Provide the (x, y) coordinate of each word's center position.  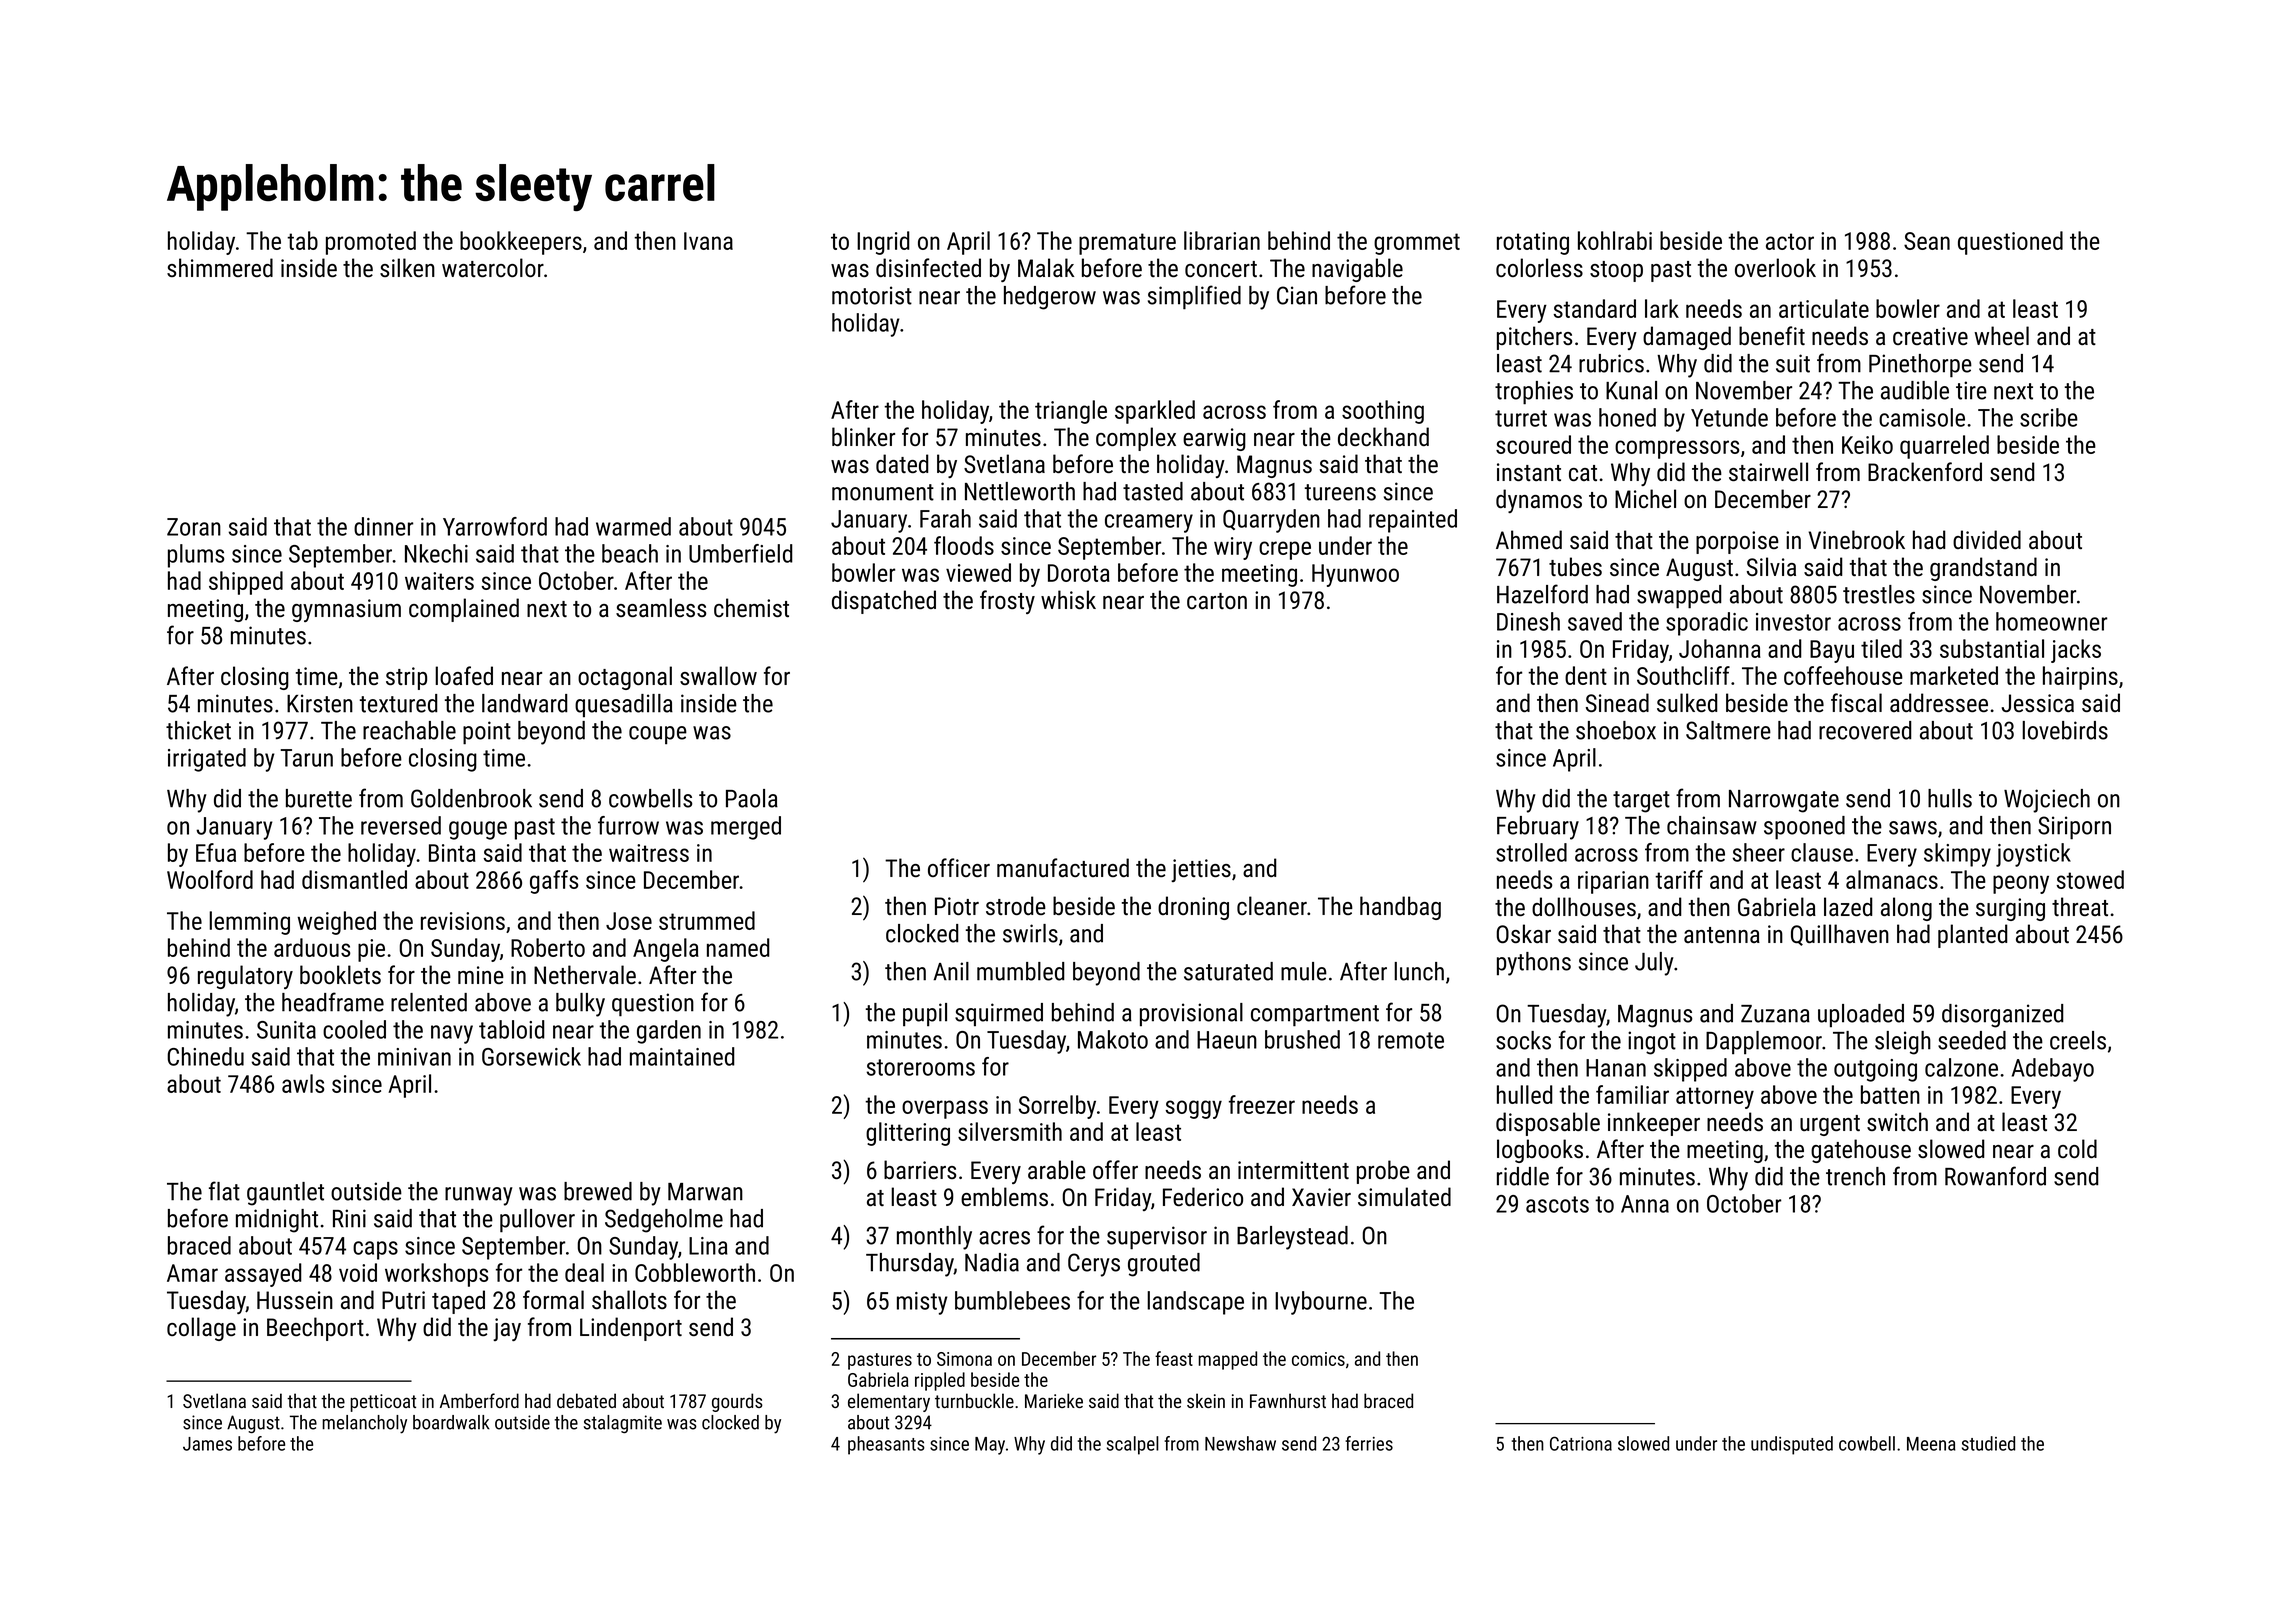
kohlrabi (1615, 240)
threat (2080, 906)
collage (201, 1329)
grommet (1417, 244)
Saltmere (1728, 730)
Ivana (708, 241)
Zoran (194, 527)
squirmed (999, 1014)
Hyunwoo (1355, 575)
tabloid (512, 1029)
